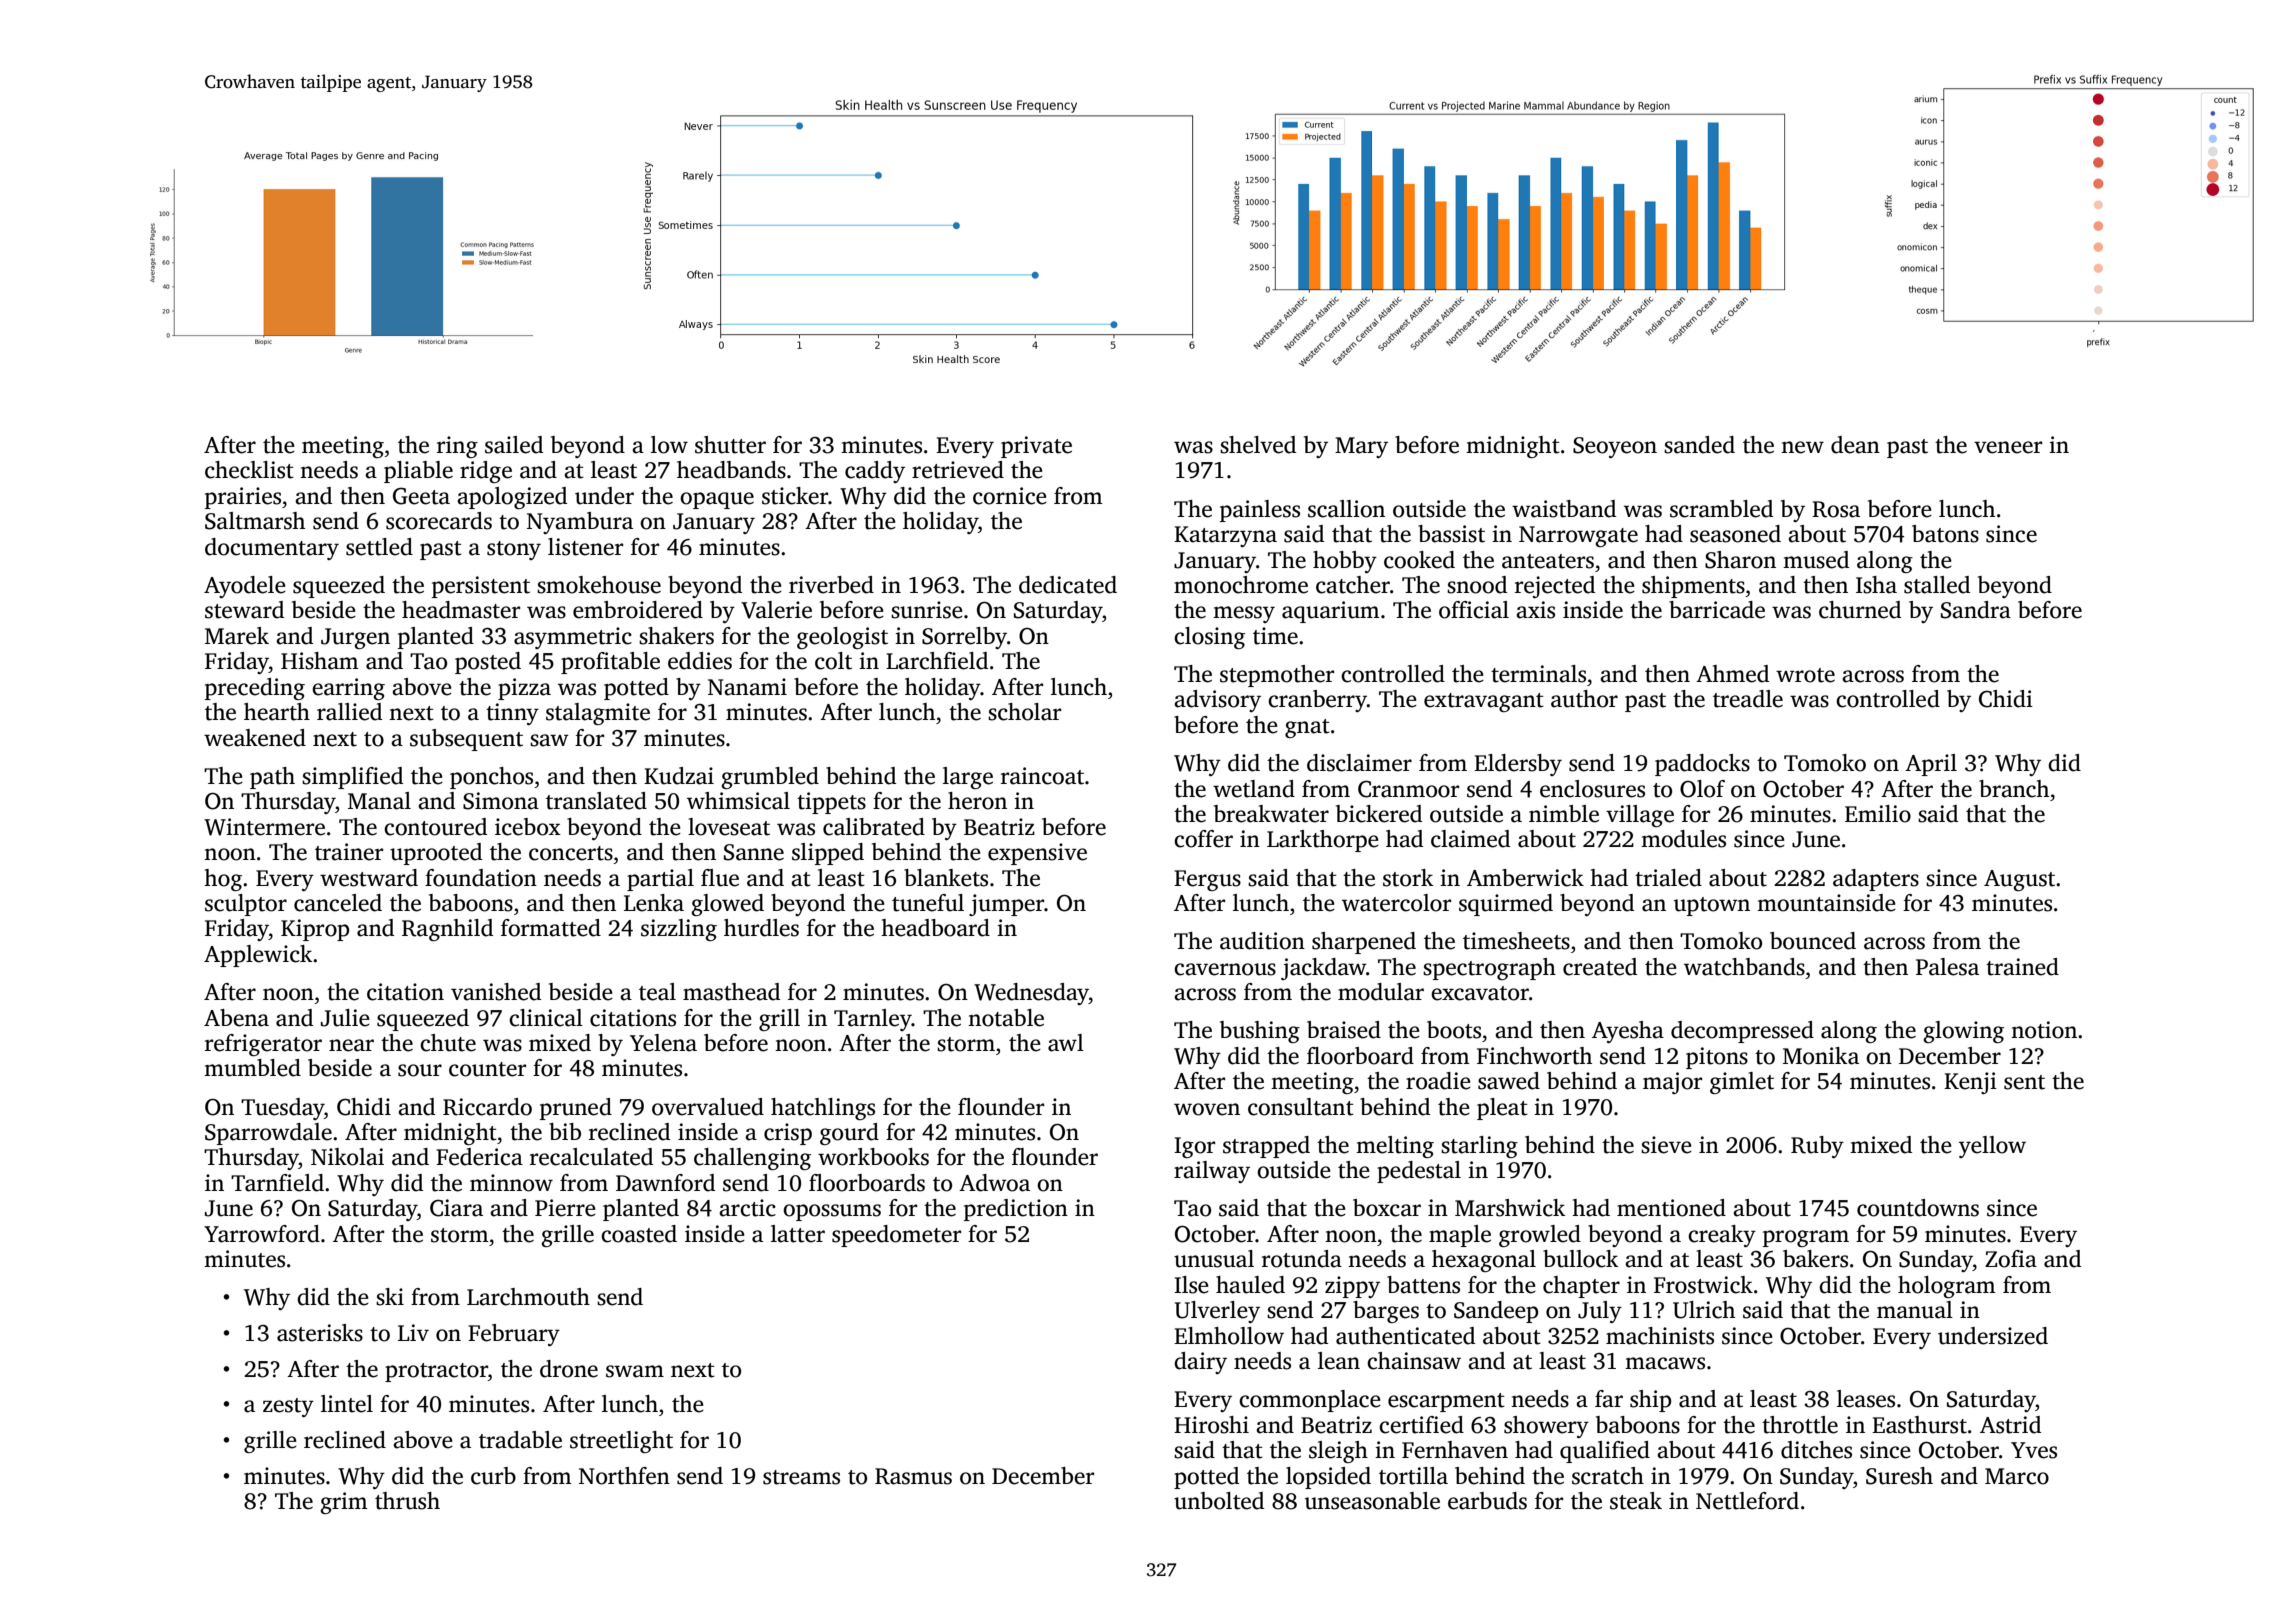 The width and height of the page is (2292, 1620). I want to click on mentioned, so click(1671, 1208).
